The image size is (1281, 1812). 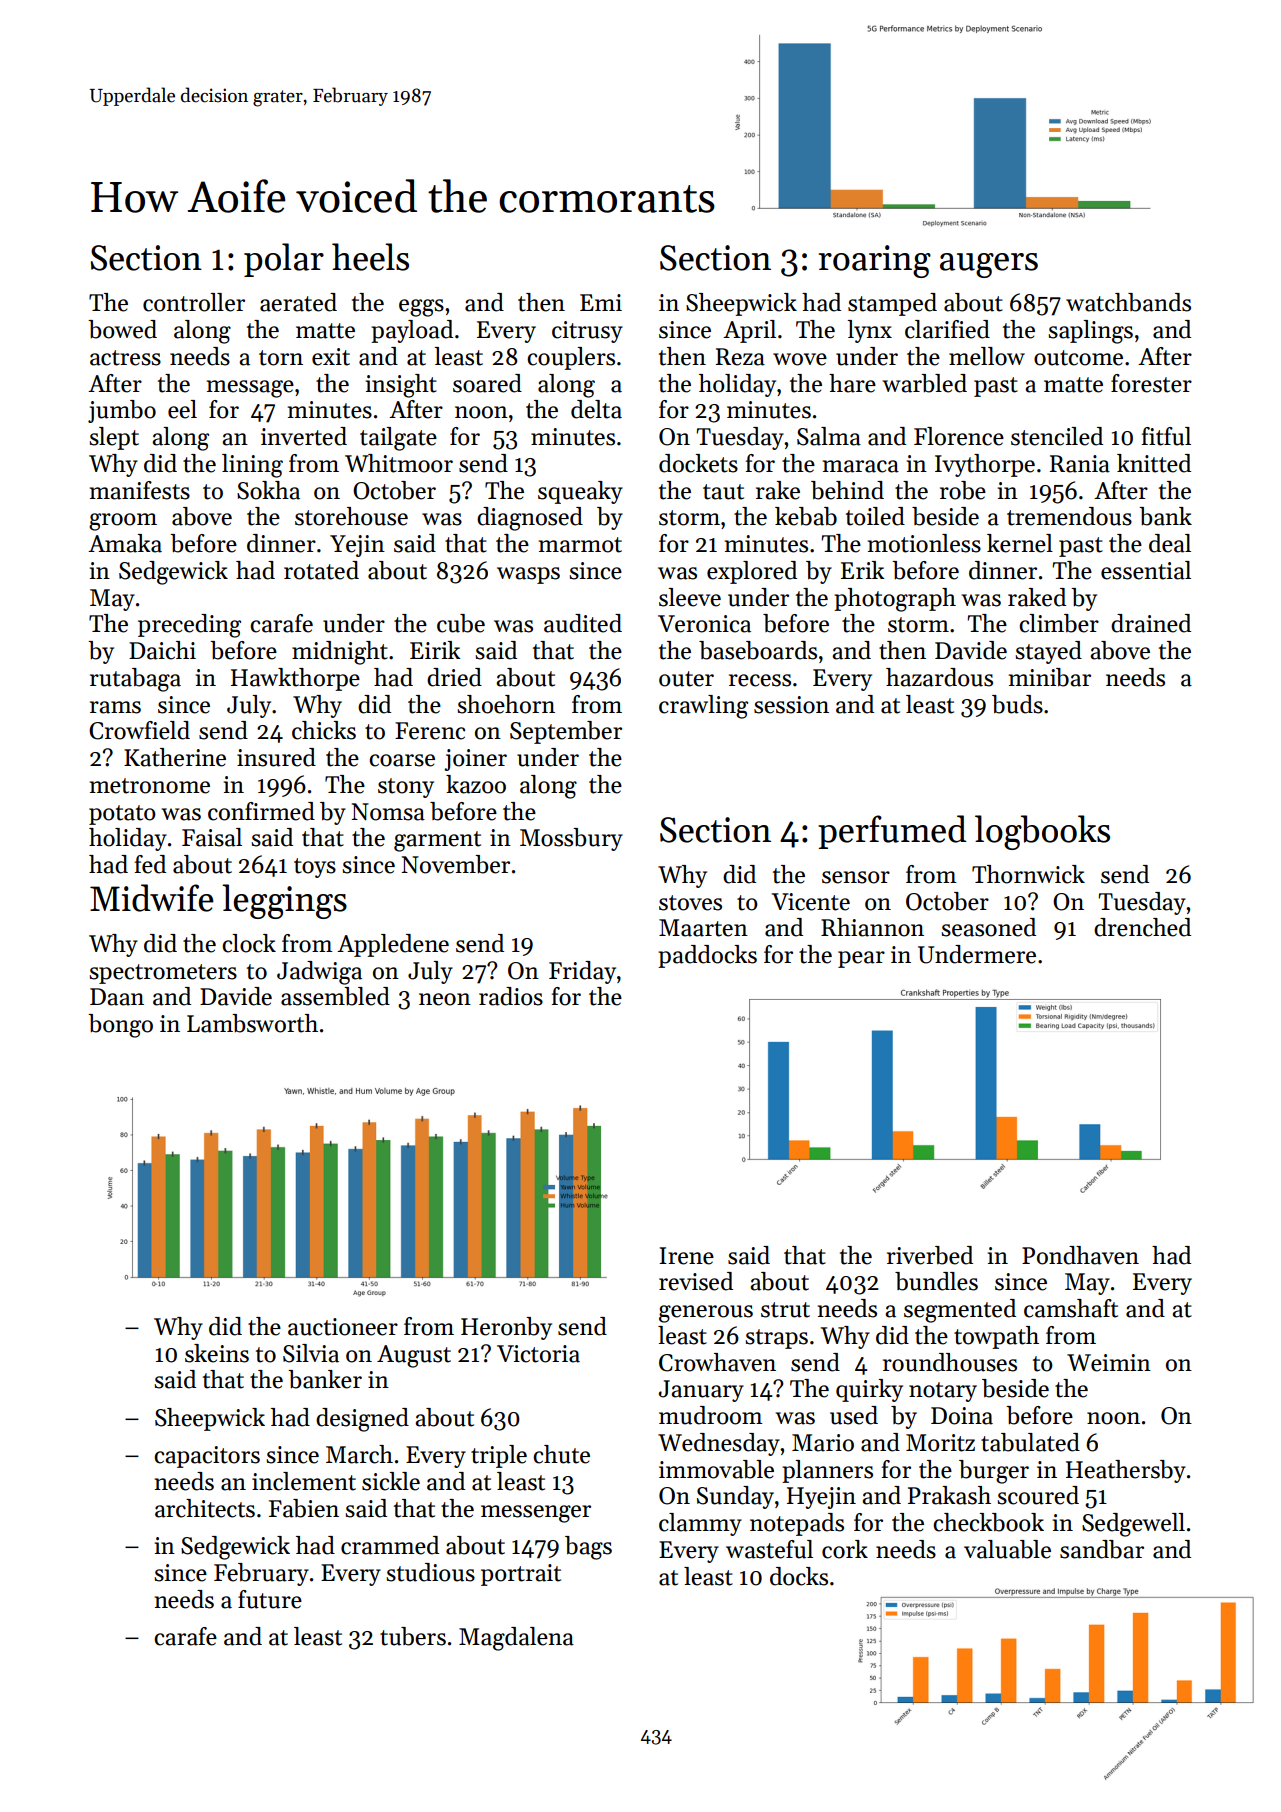 I want to click on clammy, so click(x=700, y=1524).
